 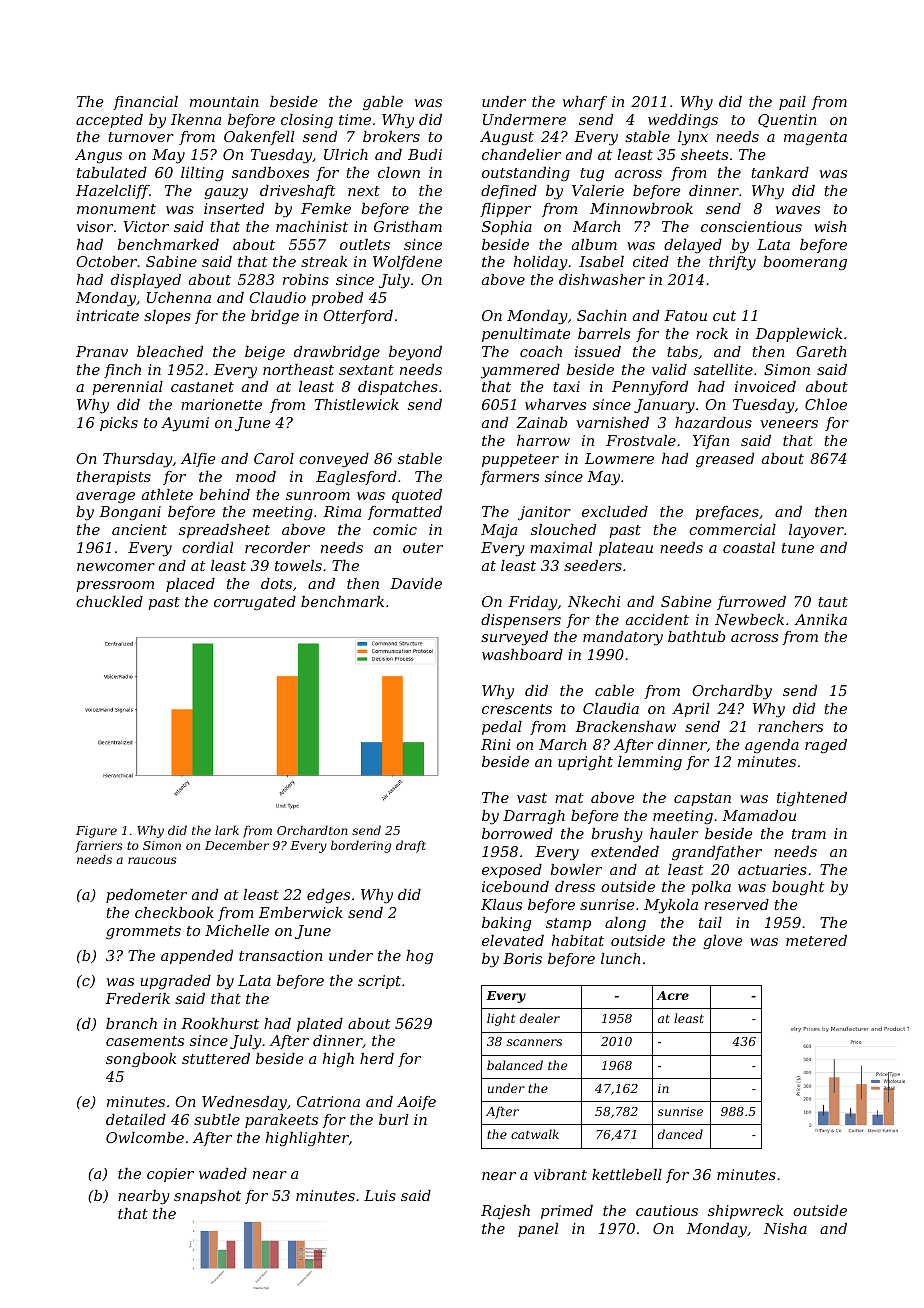 What do you see at coordinates (127, 388) in the screenshot?
I see `perennial` at bounding box center [127, 388].
